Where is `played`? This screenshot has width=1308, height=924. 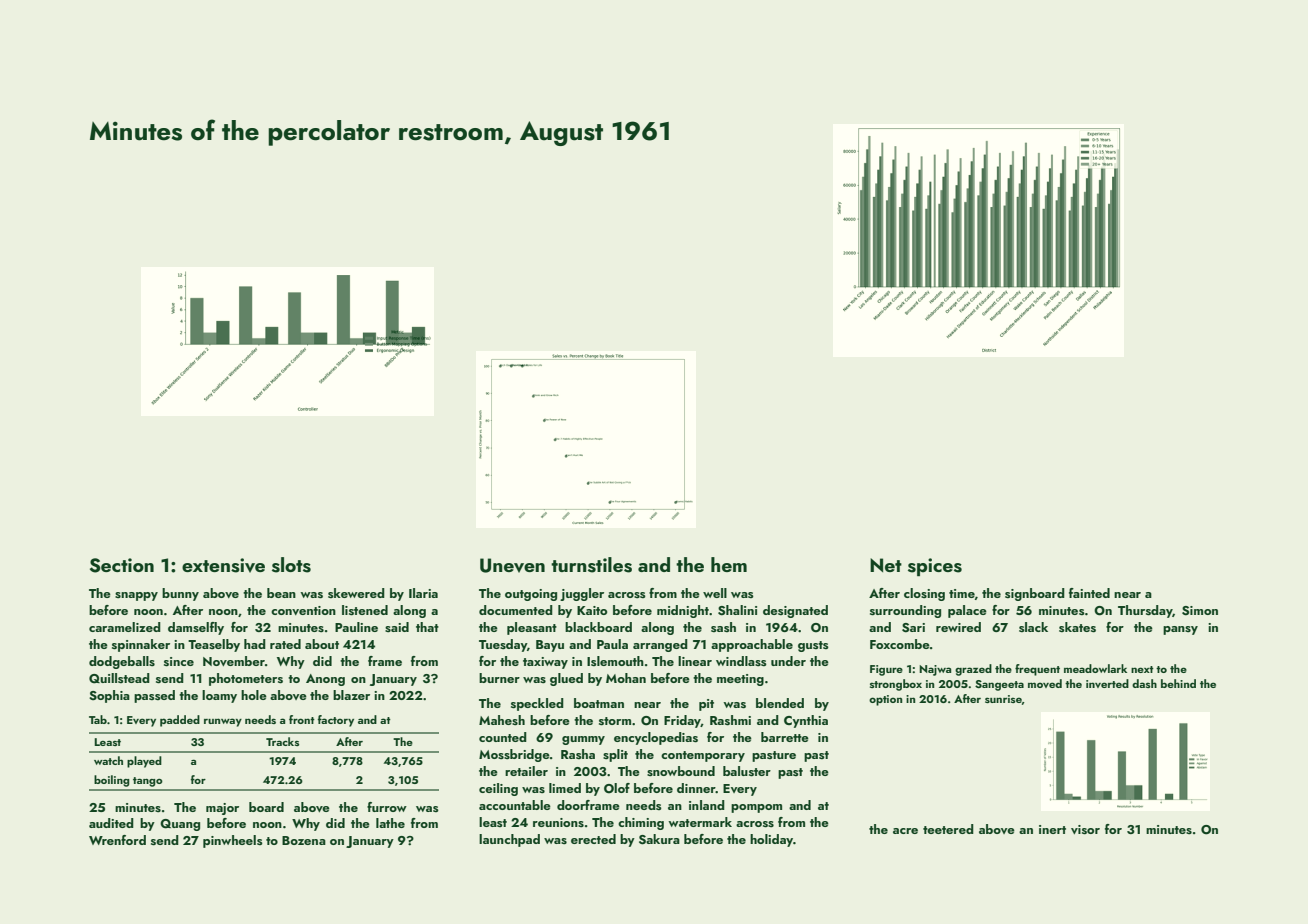 played is located at coordinates (144, 762).
